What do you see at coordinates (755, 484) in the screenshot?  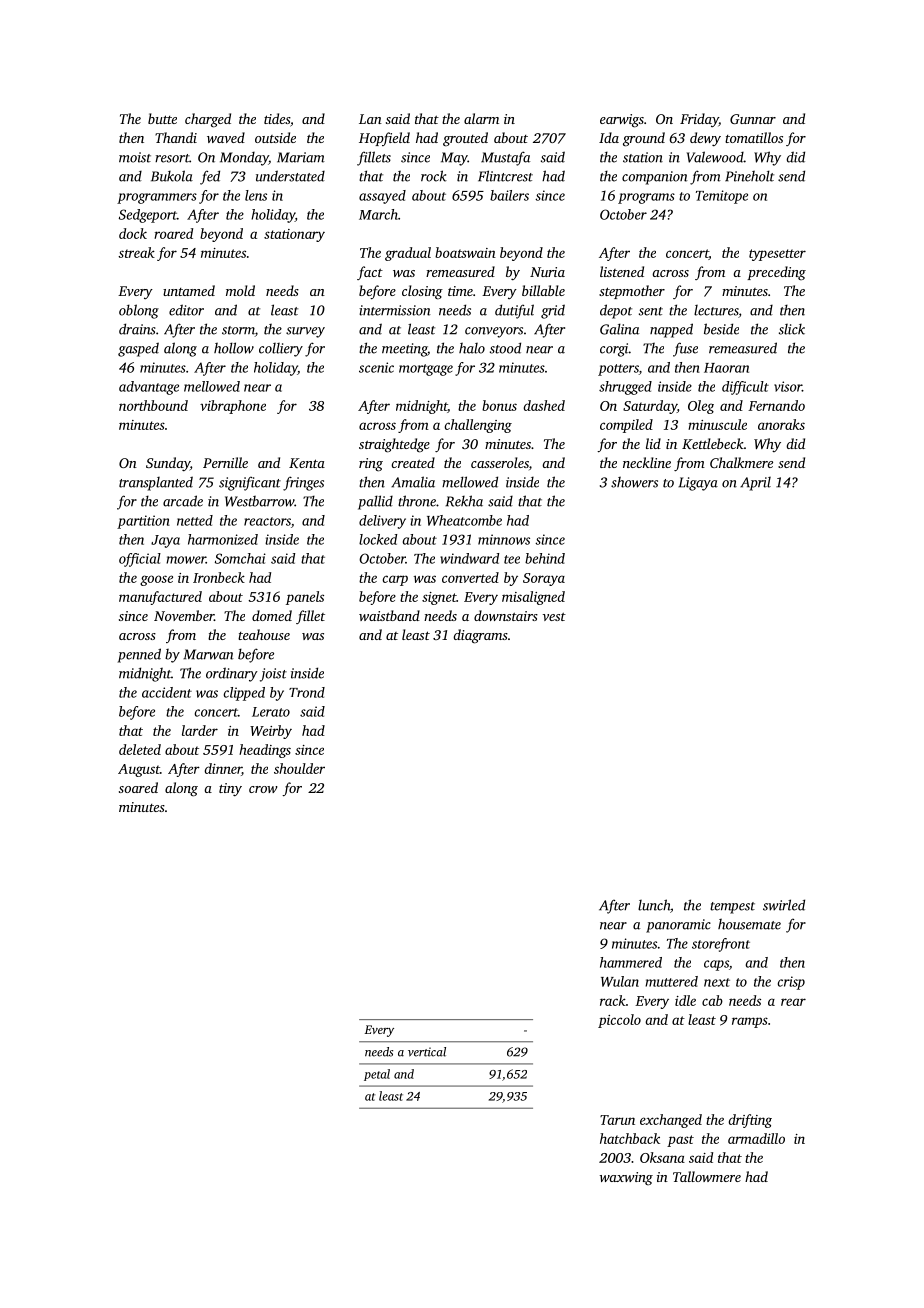 I see `April` at bounding box center [755, 484].
